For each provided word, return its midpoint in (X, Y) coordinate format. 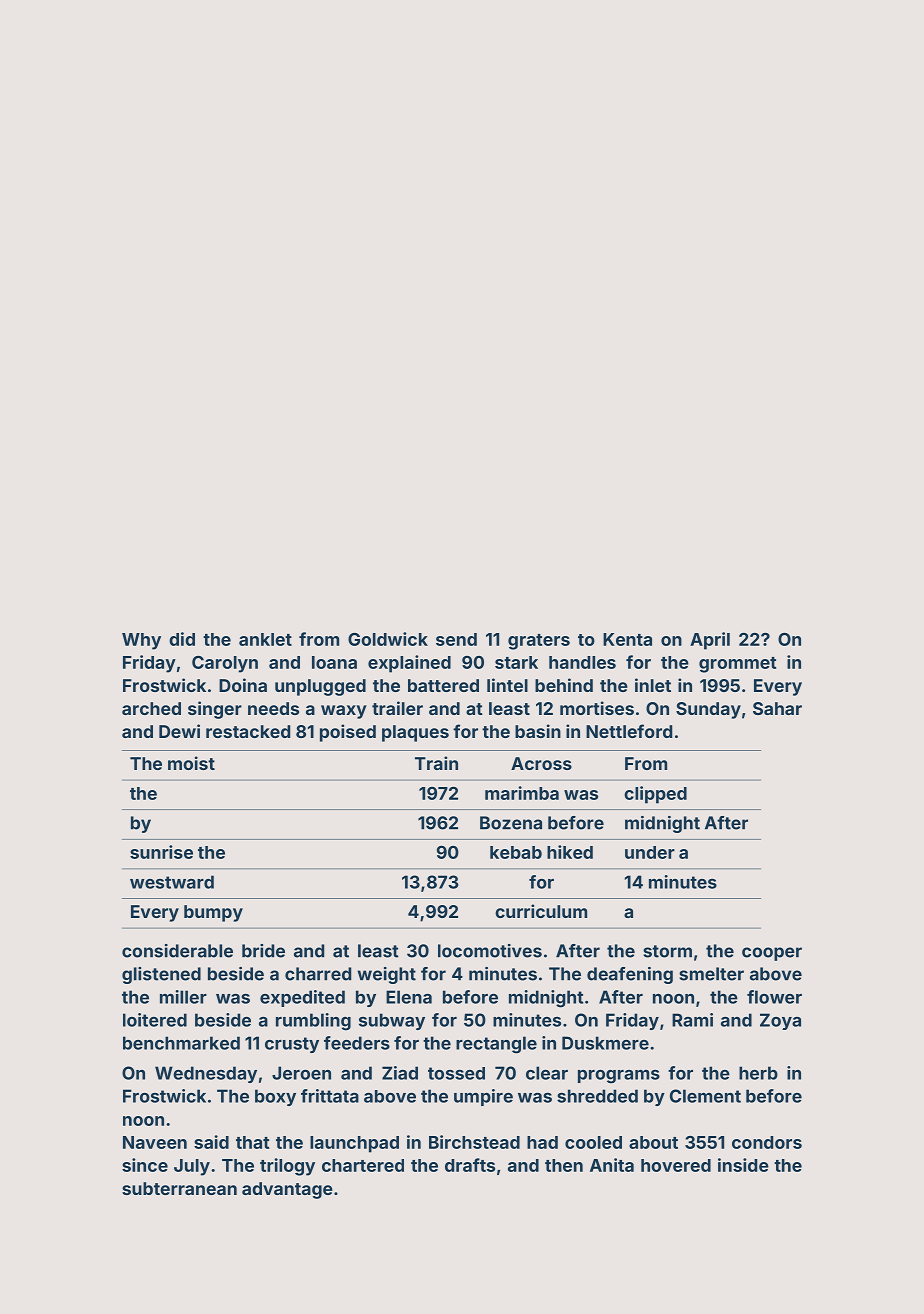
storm (667, 951)
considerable (177, 951)
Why (141, 641)
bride (263, 951)
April (710, 641)
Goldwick (388, 639)
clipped (655, 795)
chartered (363, 1165)
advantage (287, 1190)
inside (743, 1165)
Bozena (511, 823)
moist (191, 763)
